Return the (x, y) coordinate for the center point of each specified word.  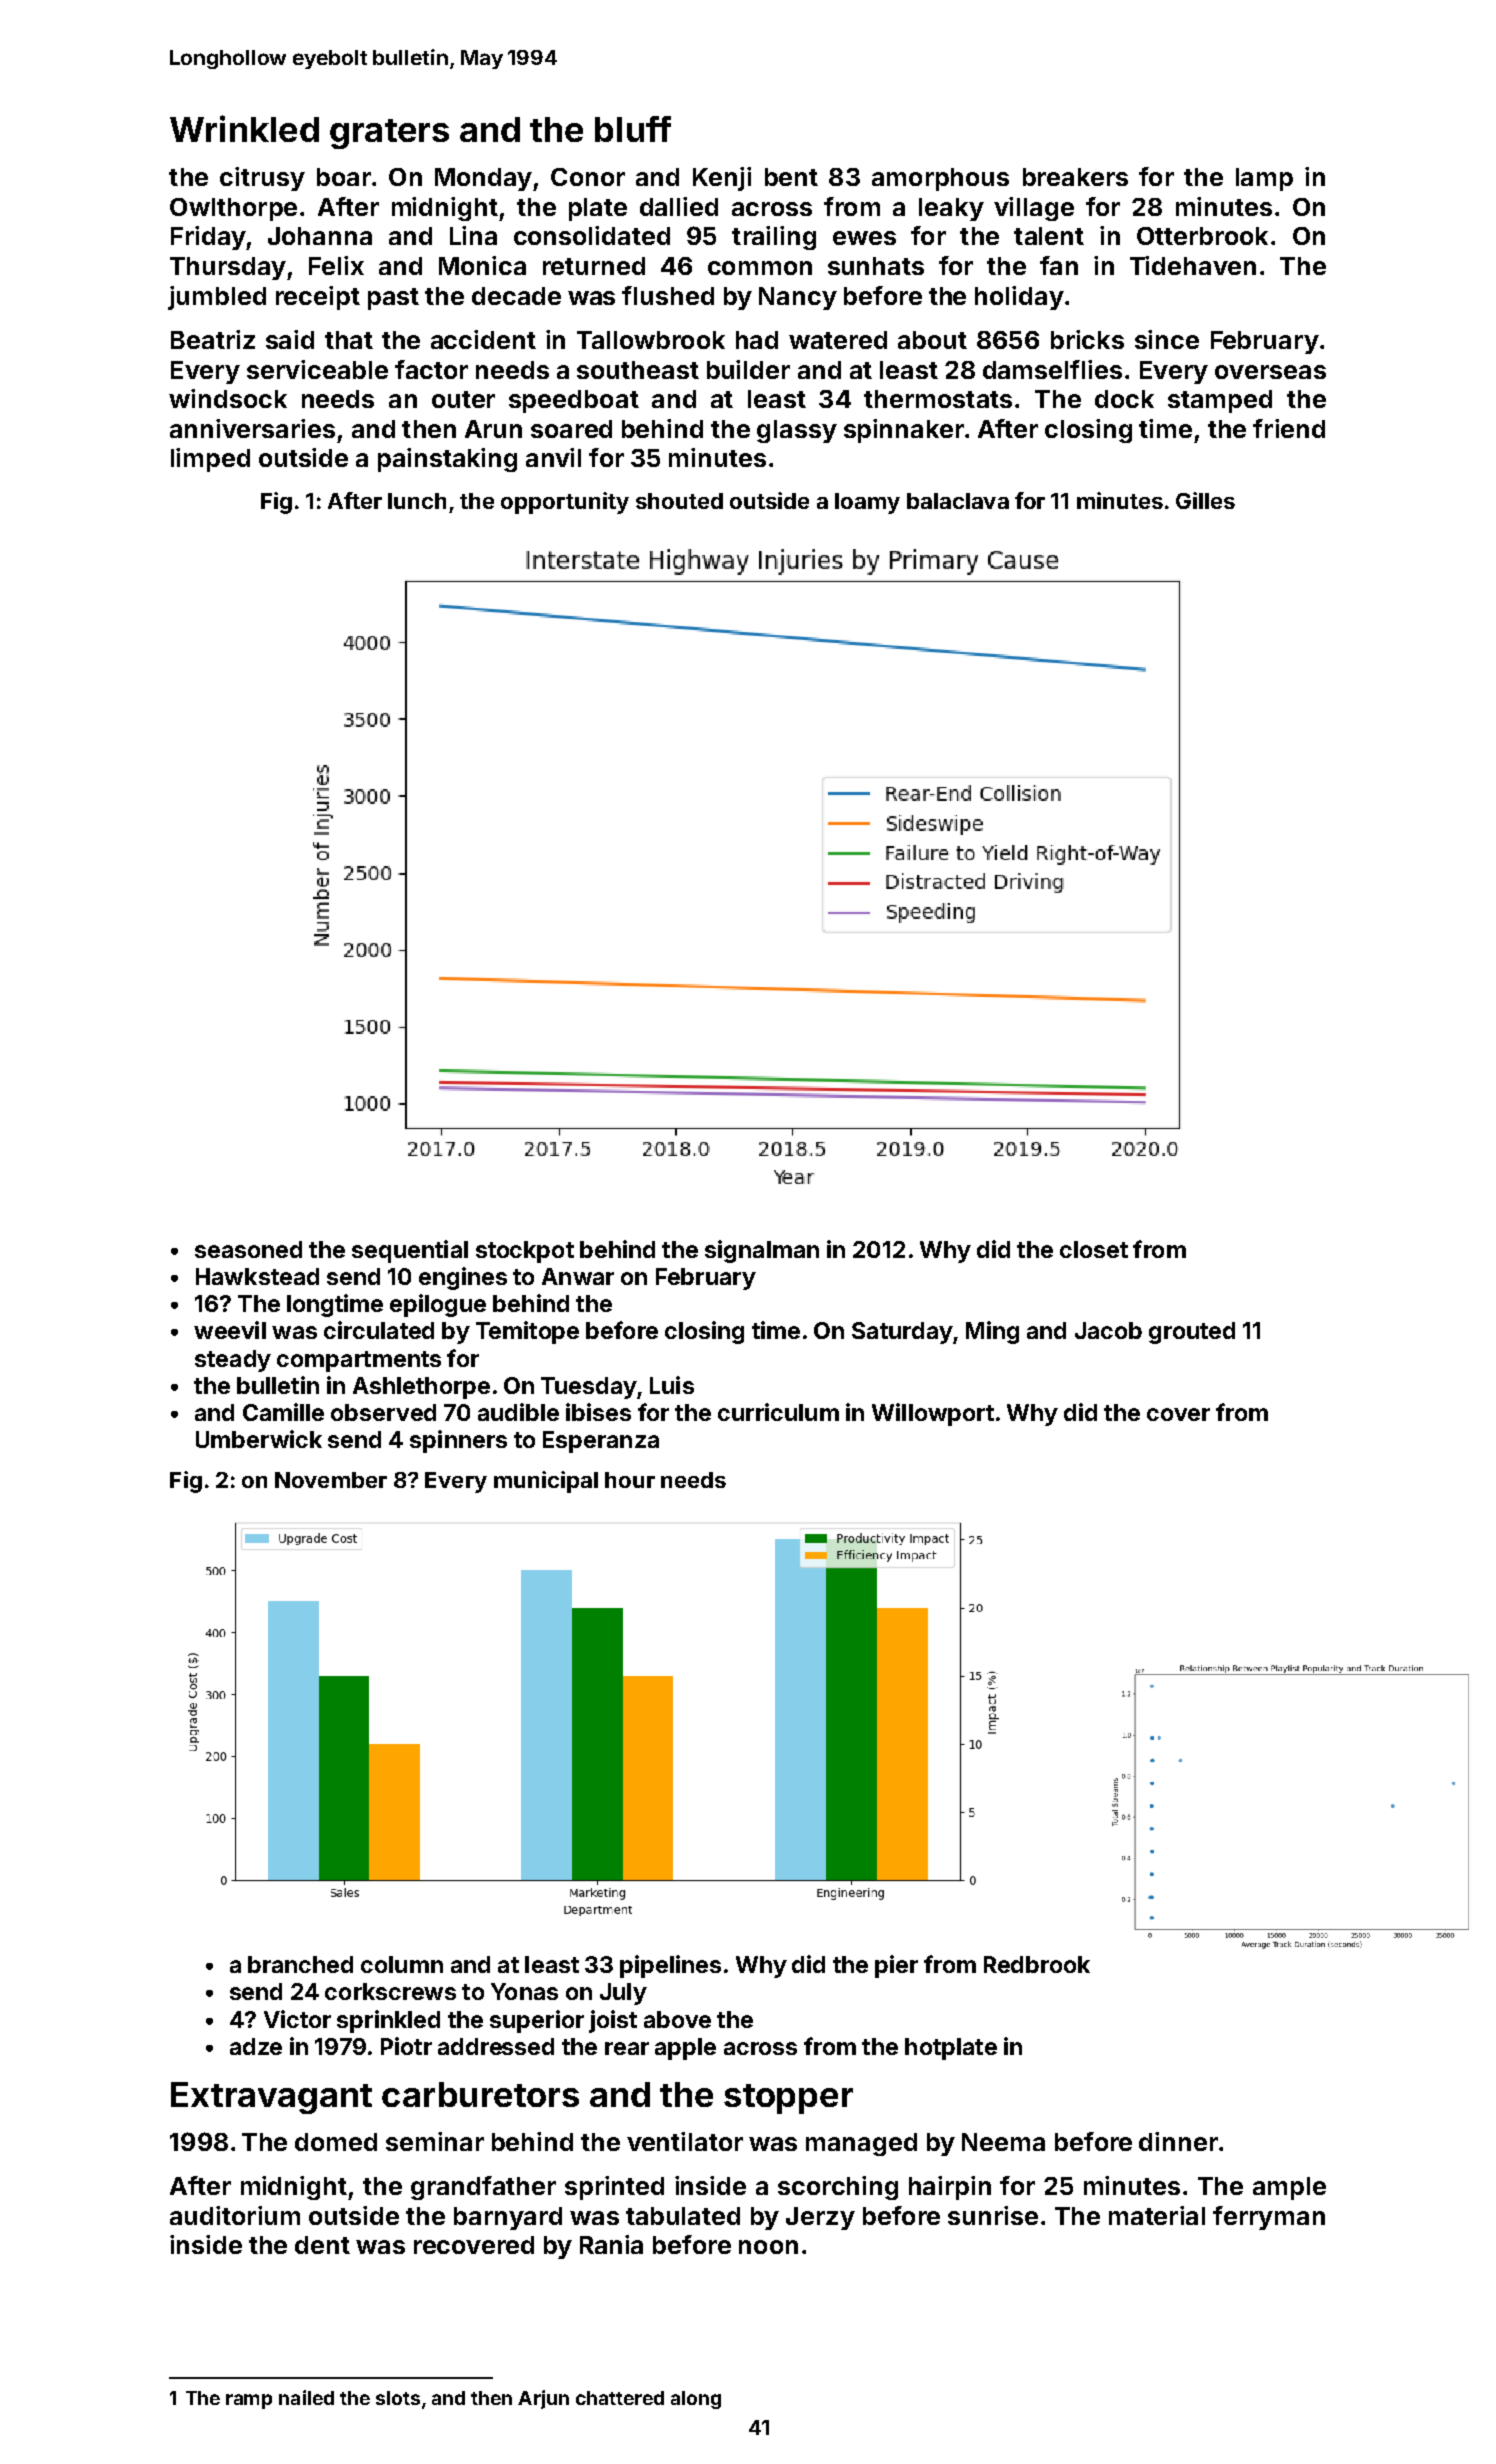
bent (791, 177)
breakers (1075, 177)
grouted (1192, 1333)
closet (1094, 1249)
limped (210, 460)
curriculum (778, 1412)
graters (389, 134)
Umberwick (259, 1439)
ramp (249, 2401)
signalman (762, 1251)
